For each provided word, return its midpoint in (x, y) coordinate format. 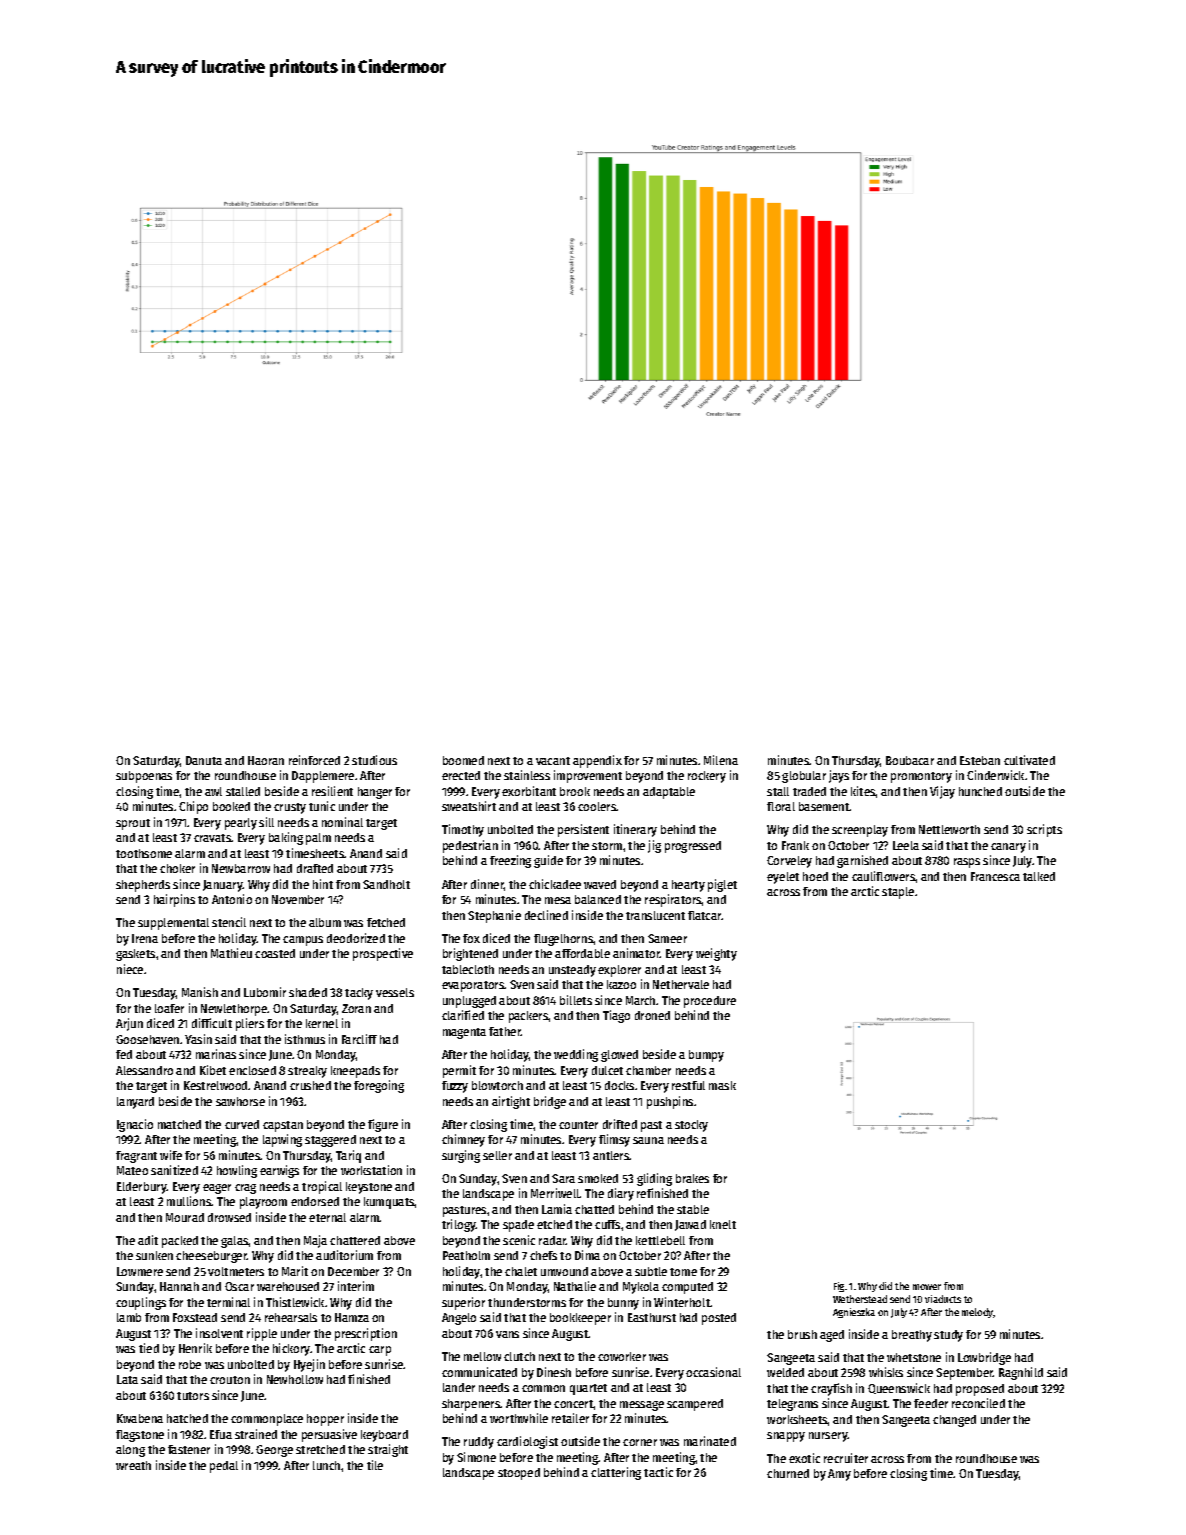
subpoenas (144, 777)
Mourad (185, 1217)
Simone (476, 1457)
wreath (133, 1465)
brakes (692, 1178)
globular (804, 777)
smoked (598, 1178)
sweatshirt (469, 806)
